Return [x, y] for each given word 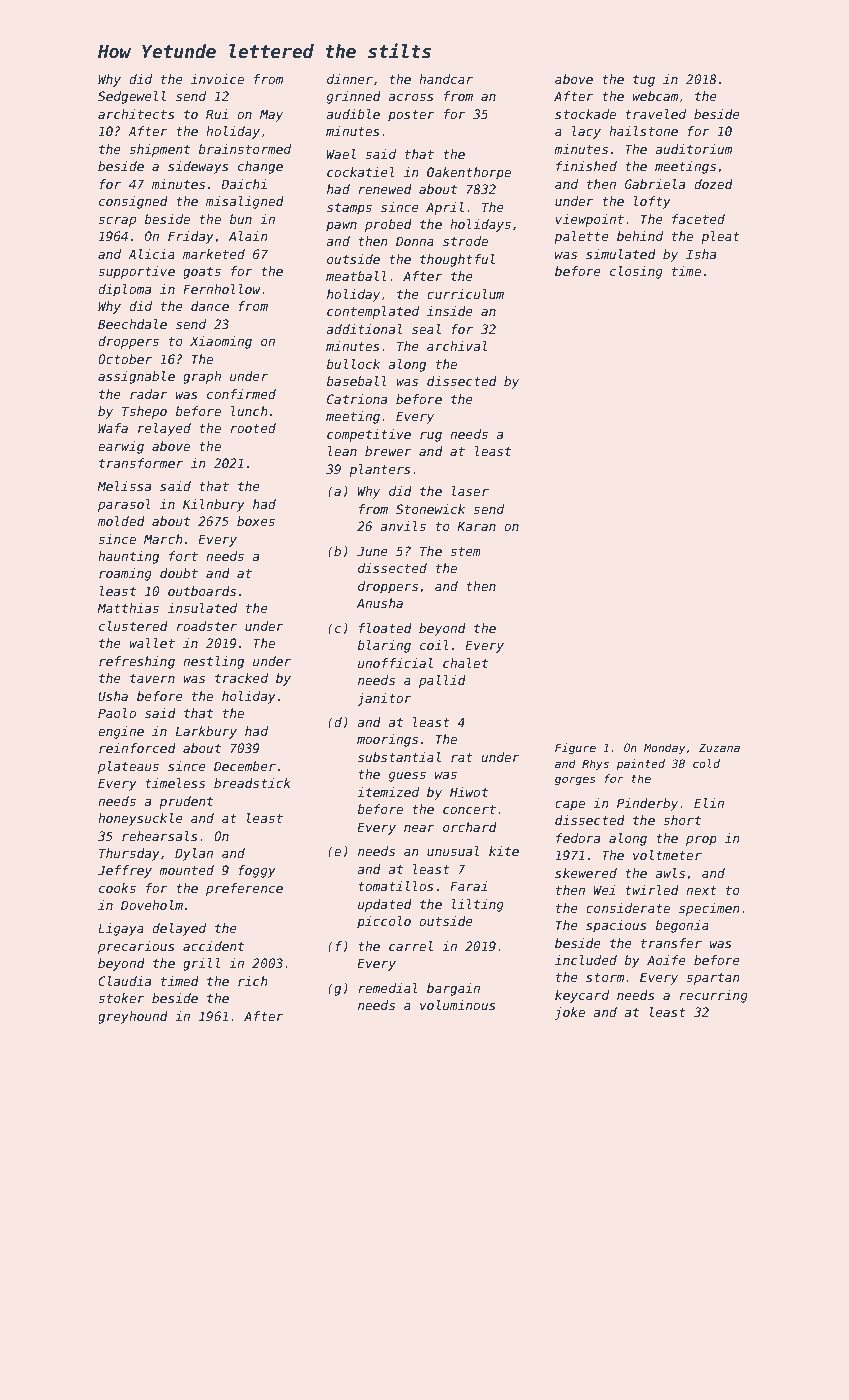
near [419, 828]
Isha [701, 254]
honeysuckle [140, 819]
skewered [586, 873]
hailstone [643, 131]
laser [470, 491]
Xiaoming [221, 342]
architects [136, 114]
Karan [476, 526]
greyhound [133, 1017]
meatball [356, 276]
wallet [152, 643]
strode [465, 241]
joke [570, 1013]
